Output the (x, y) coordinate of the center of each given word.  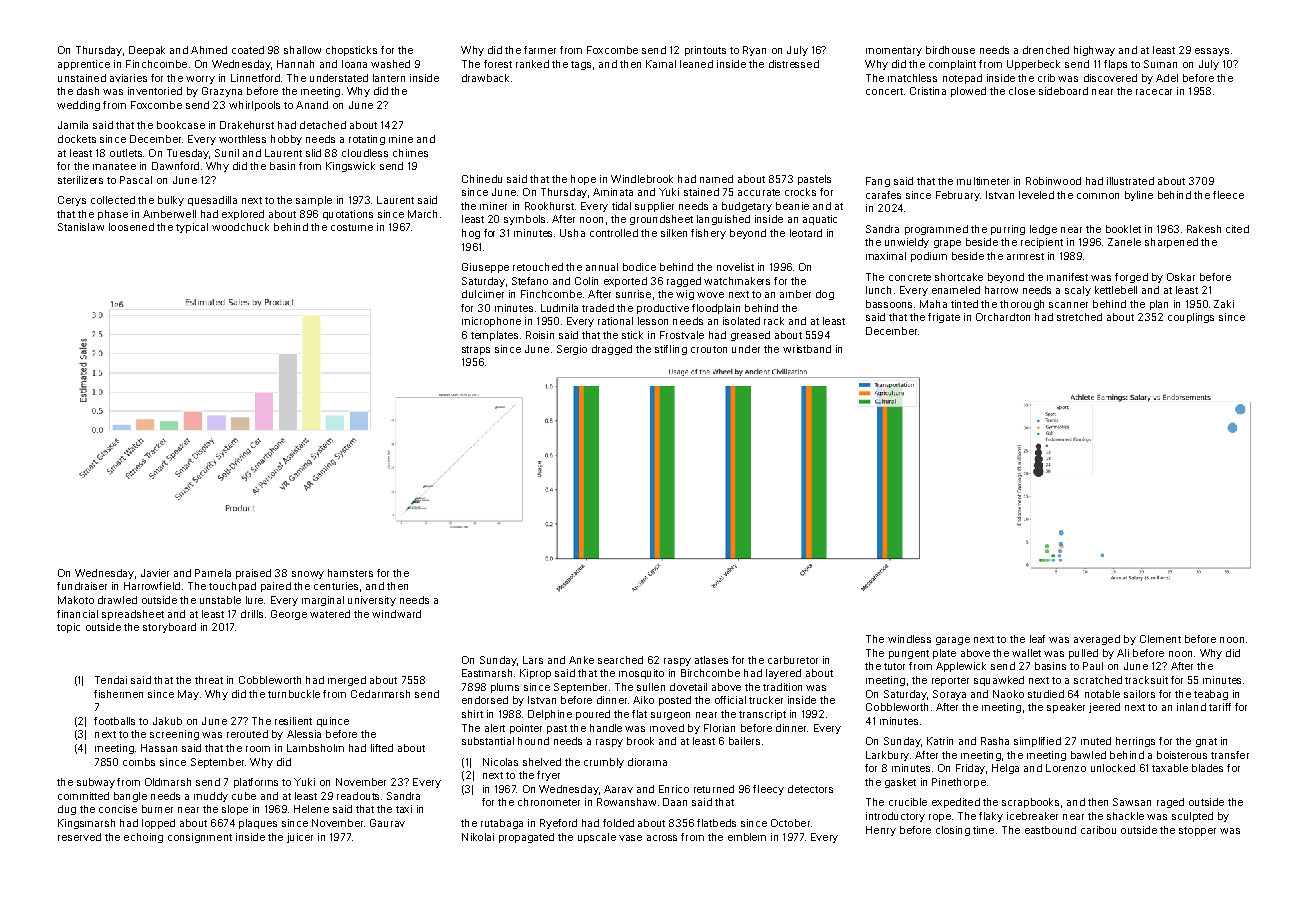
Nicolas (500, 762)
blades (1207, 768)
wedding (78, 106)
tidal (621, 206)
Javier (155, 573)
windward (396, 614)
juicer (300, 838)
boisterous (1182, 755)
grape (947, 244)
